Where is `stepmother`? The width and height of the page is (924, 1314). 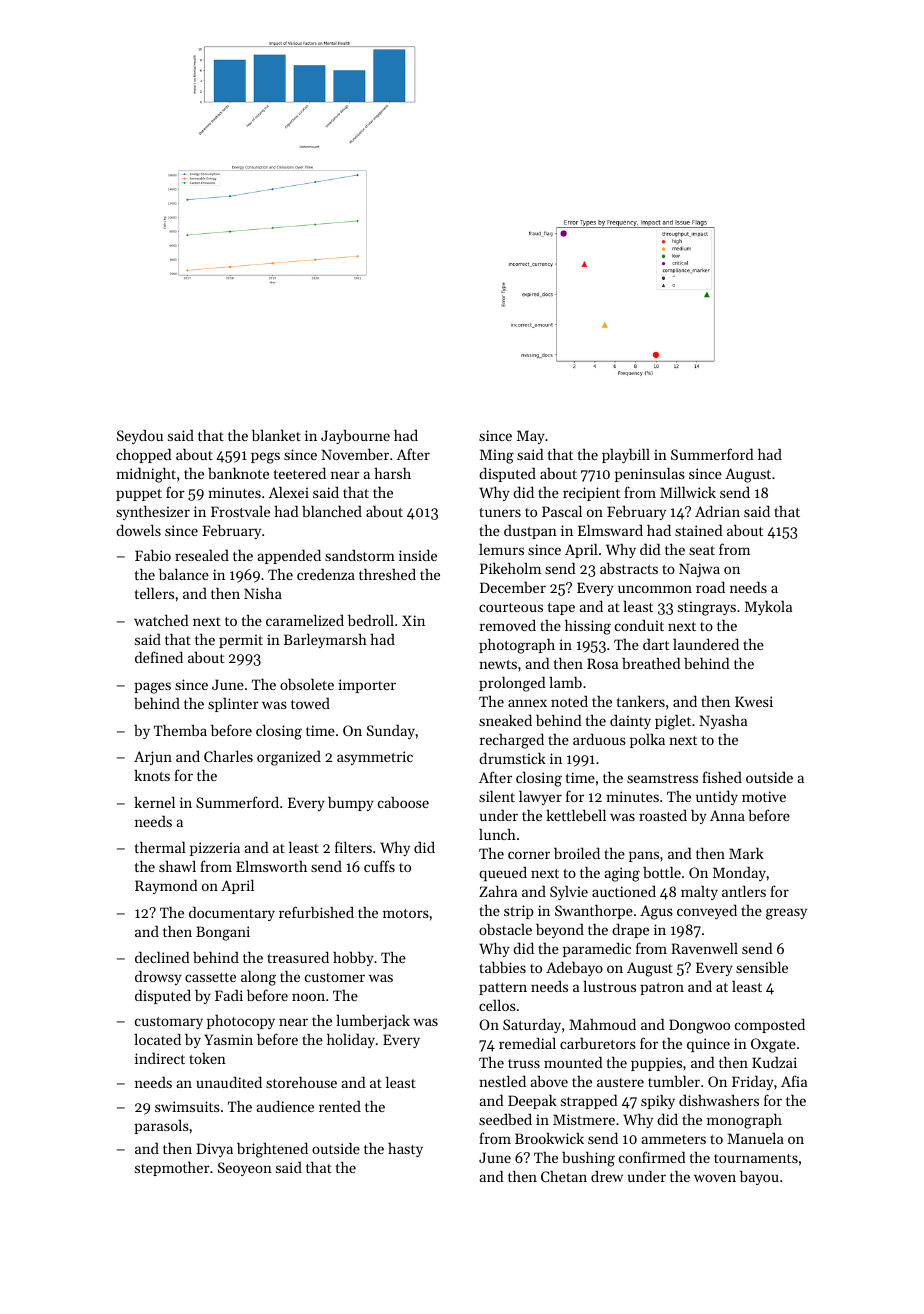 stepmother is located at coordinates (172, 1168).
